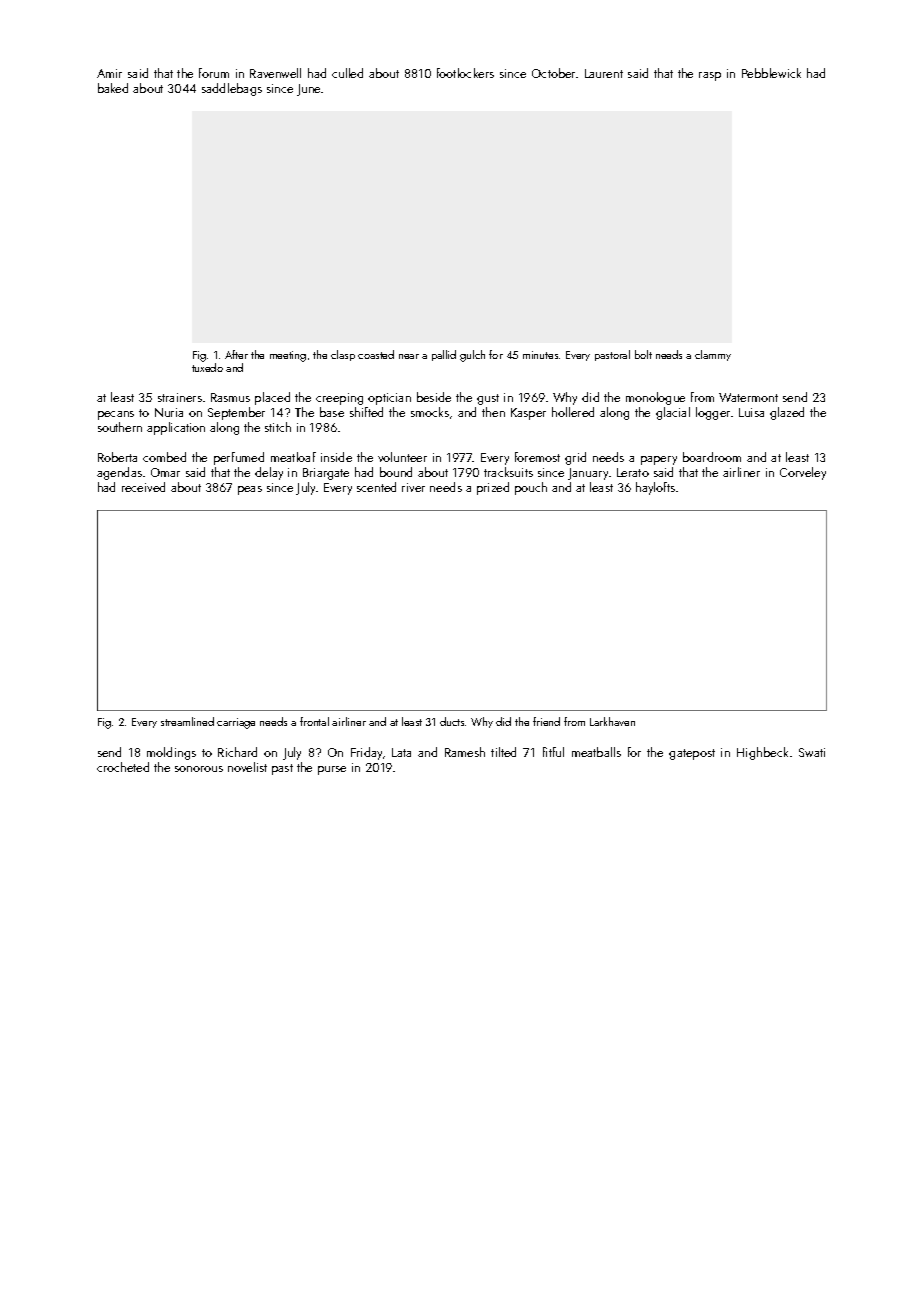  What do you see at coordinates (143, 487) in the screenshot?
I see `received` at bounding box center [143, 487].
